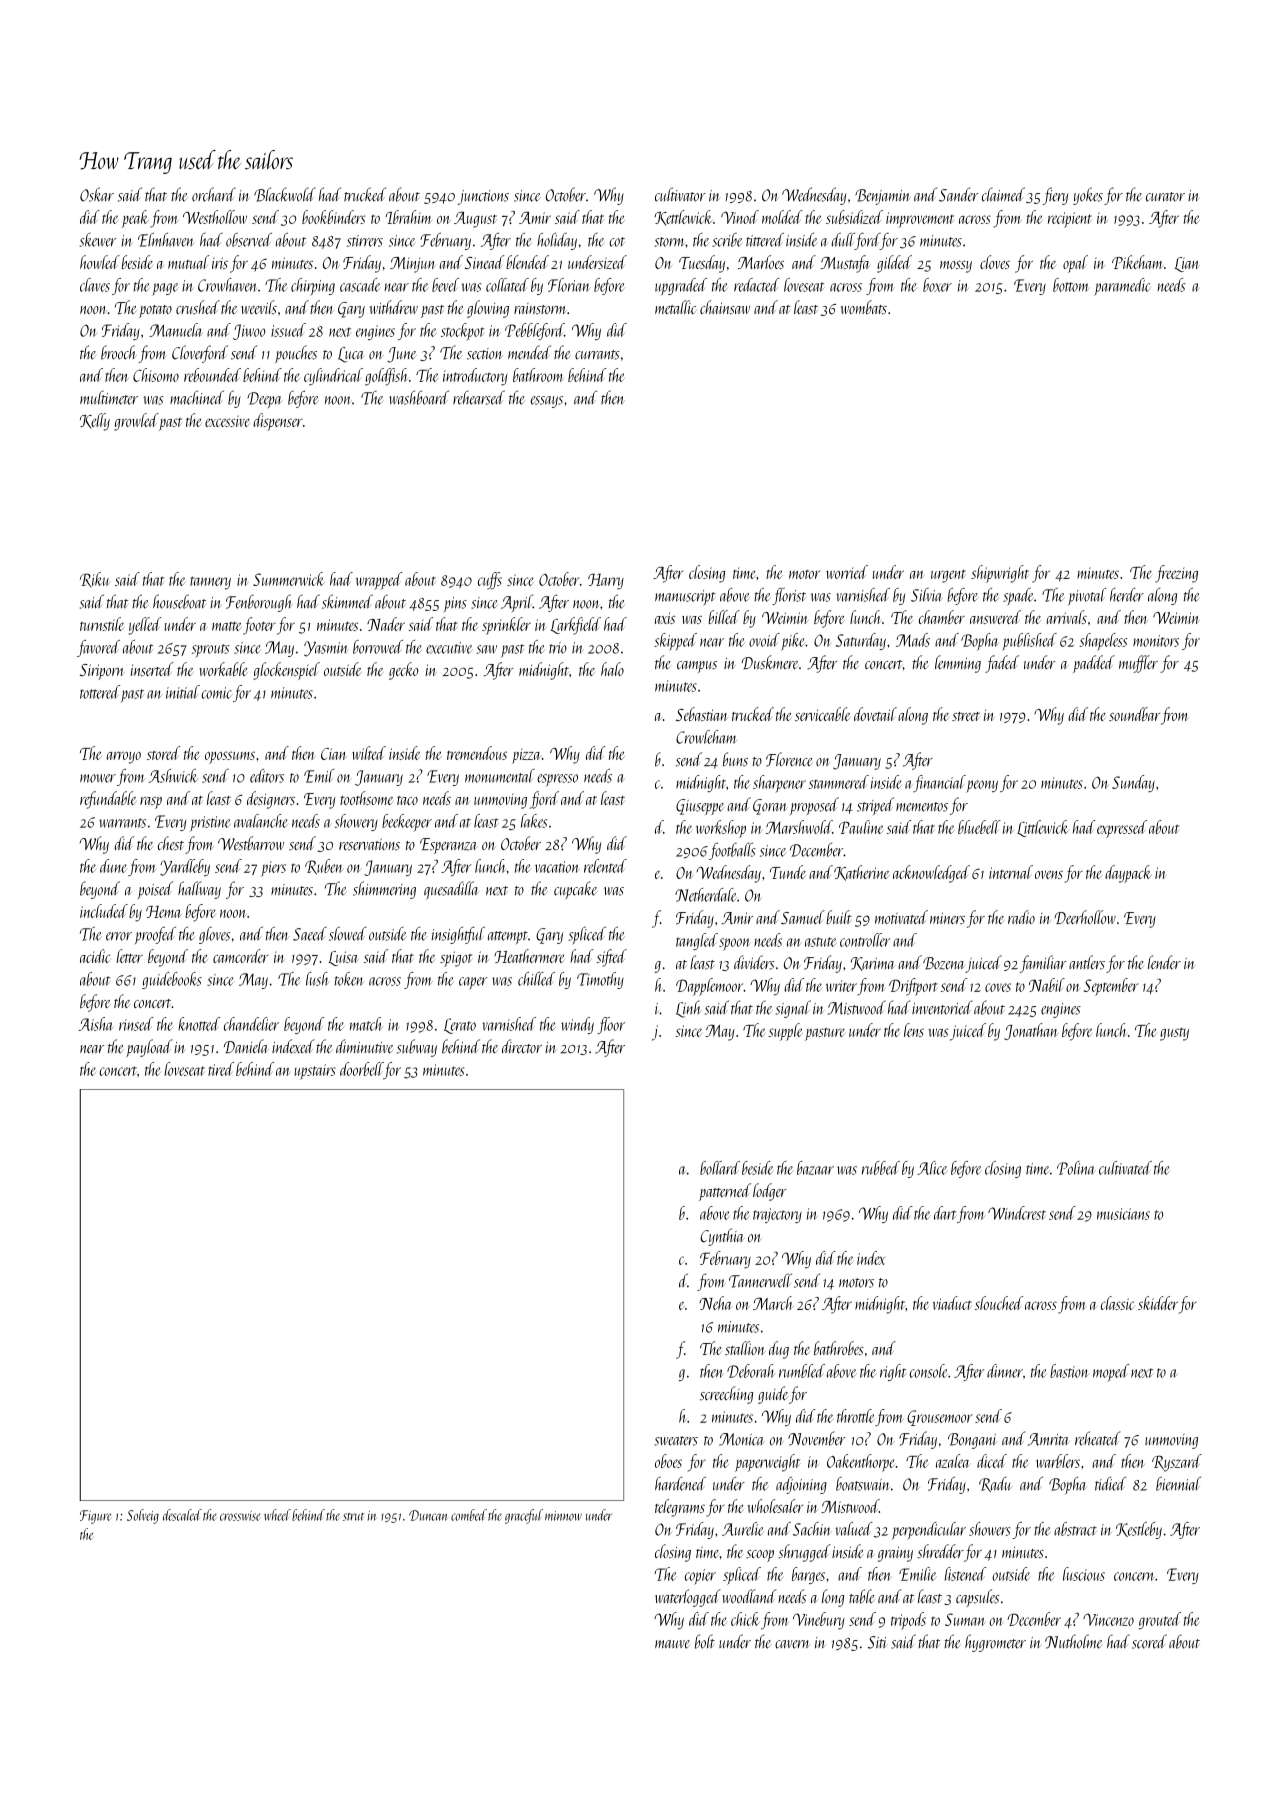  What do you see at coordinates (97, 194) in the document?
I see `Oskar` at bounding box center [97, 194].
